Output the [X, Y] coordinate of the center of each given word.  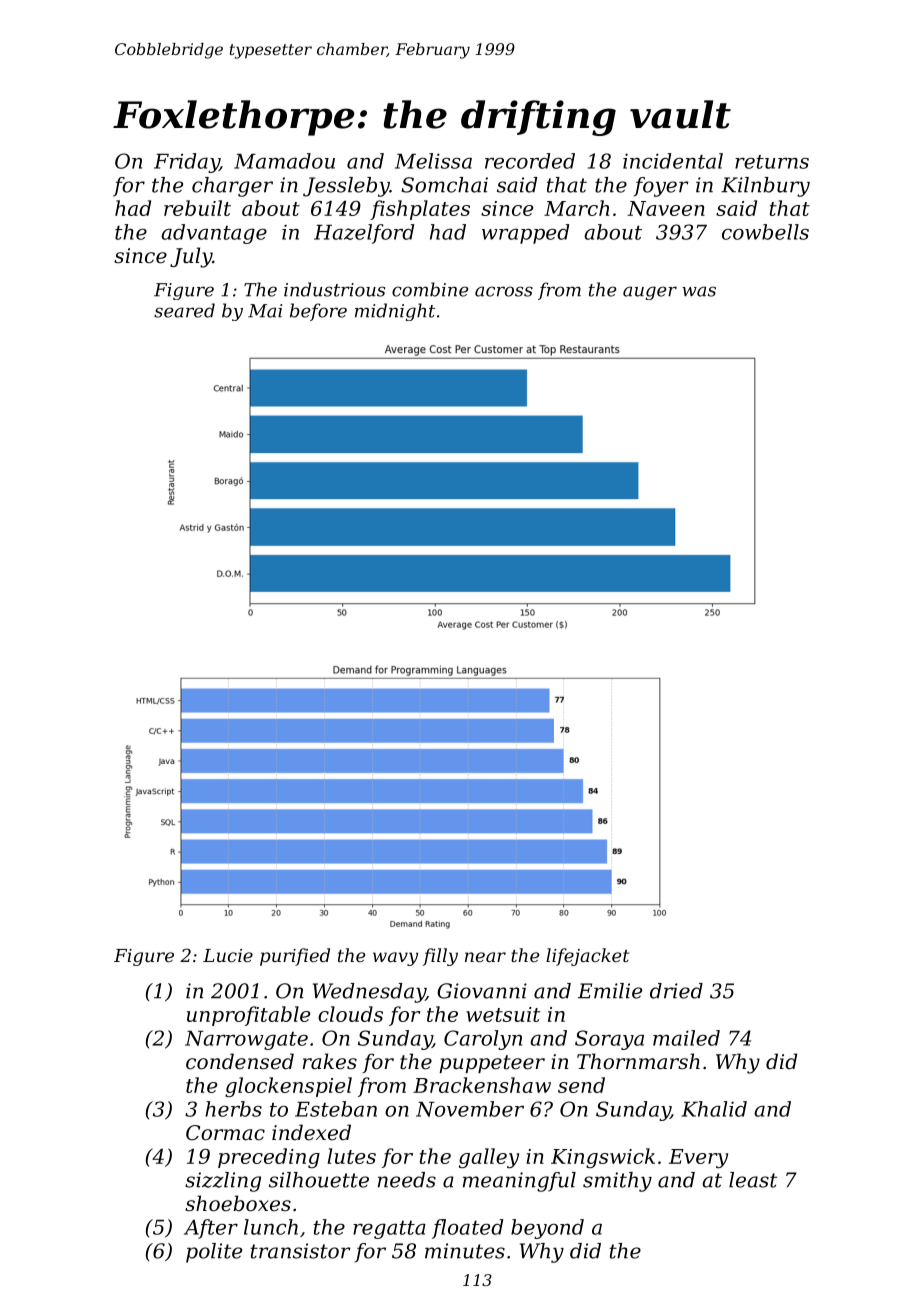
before [318, 312]
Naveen [666, 208]
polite [214, 1253]
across [504, 291]
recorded [530, 161]
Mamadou [284, 161]
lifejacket [587, 957]
